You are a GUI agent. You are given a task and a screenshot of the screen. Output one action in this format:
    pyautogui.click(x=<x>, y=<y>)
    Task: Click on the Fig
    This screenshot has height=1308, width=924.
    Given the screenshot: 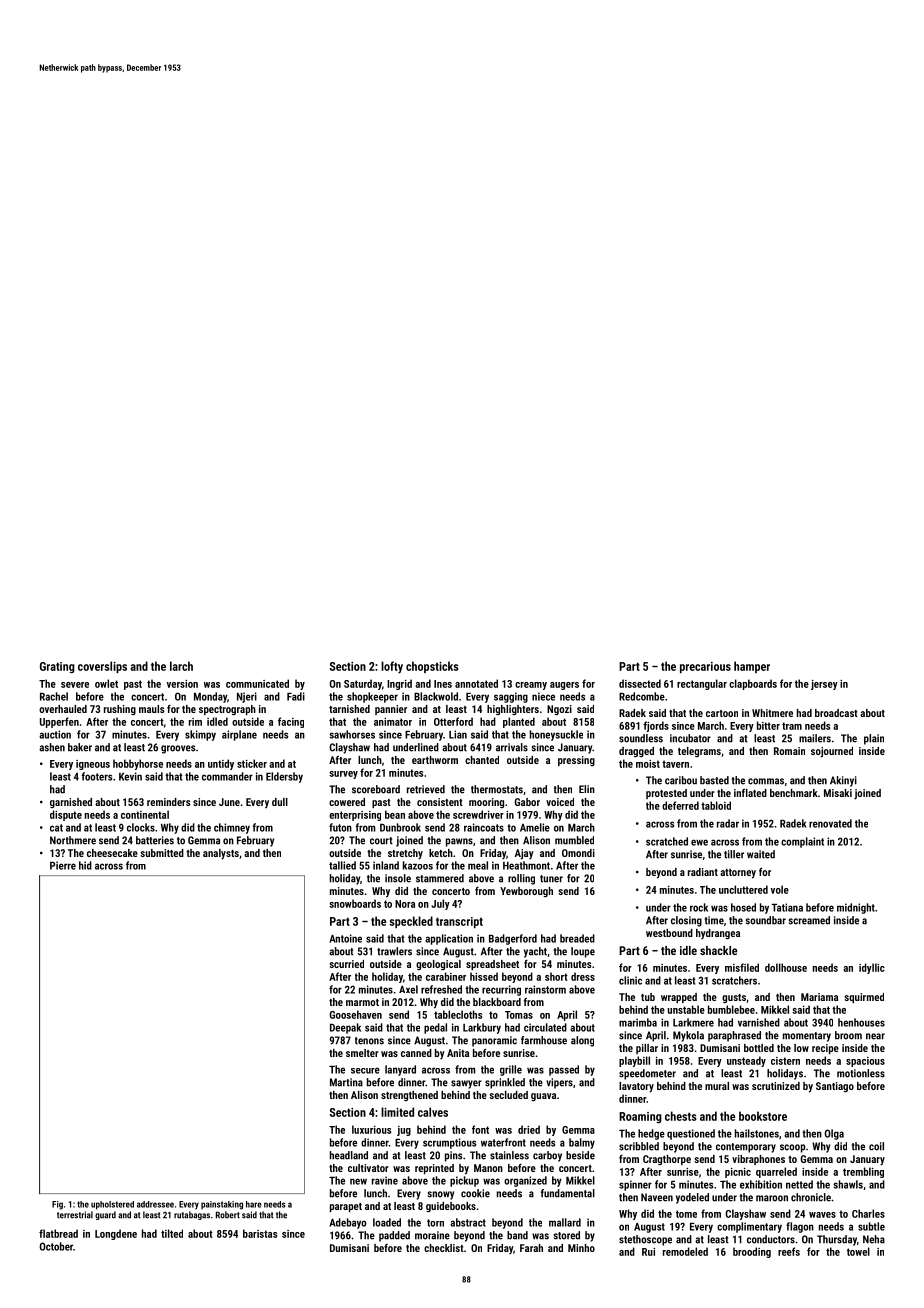 What is the action you would take?
    pyautogui.click(x=57, y=1205)
